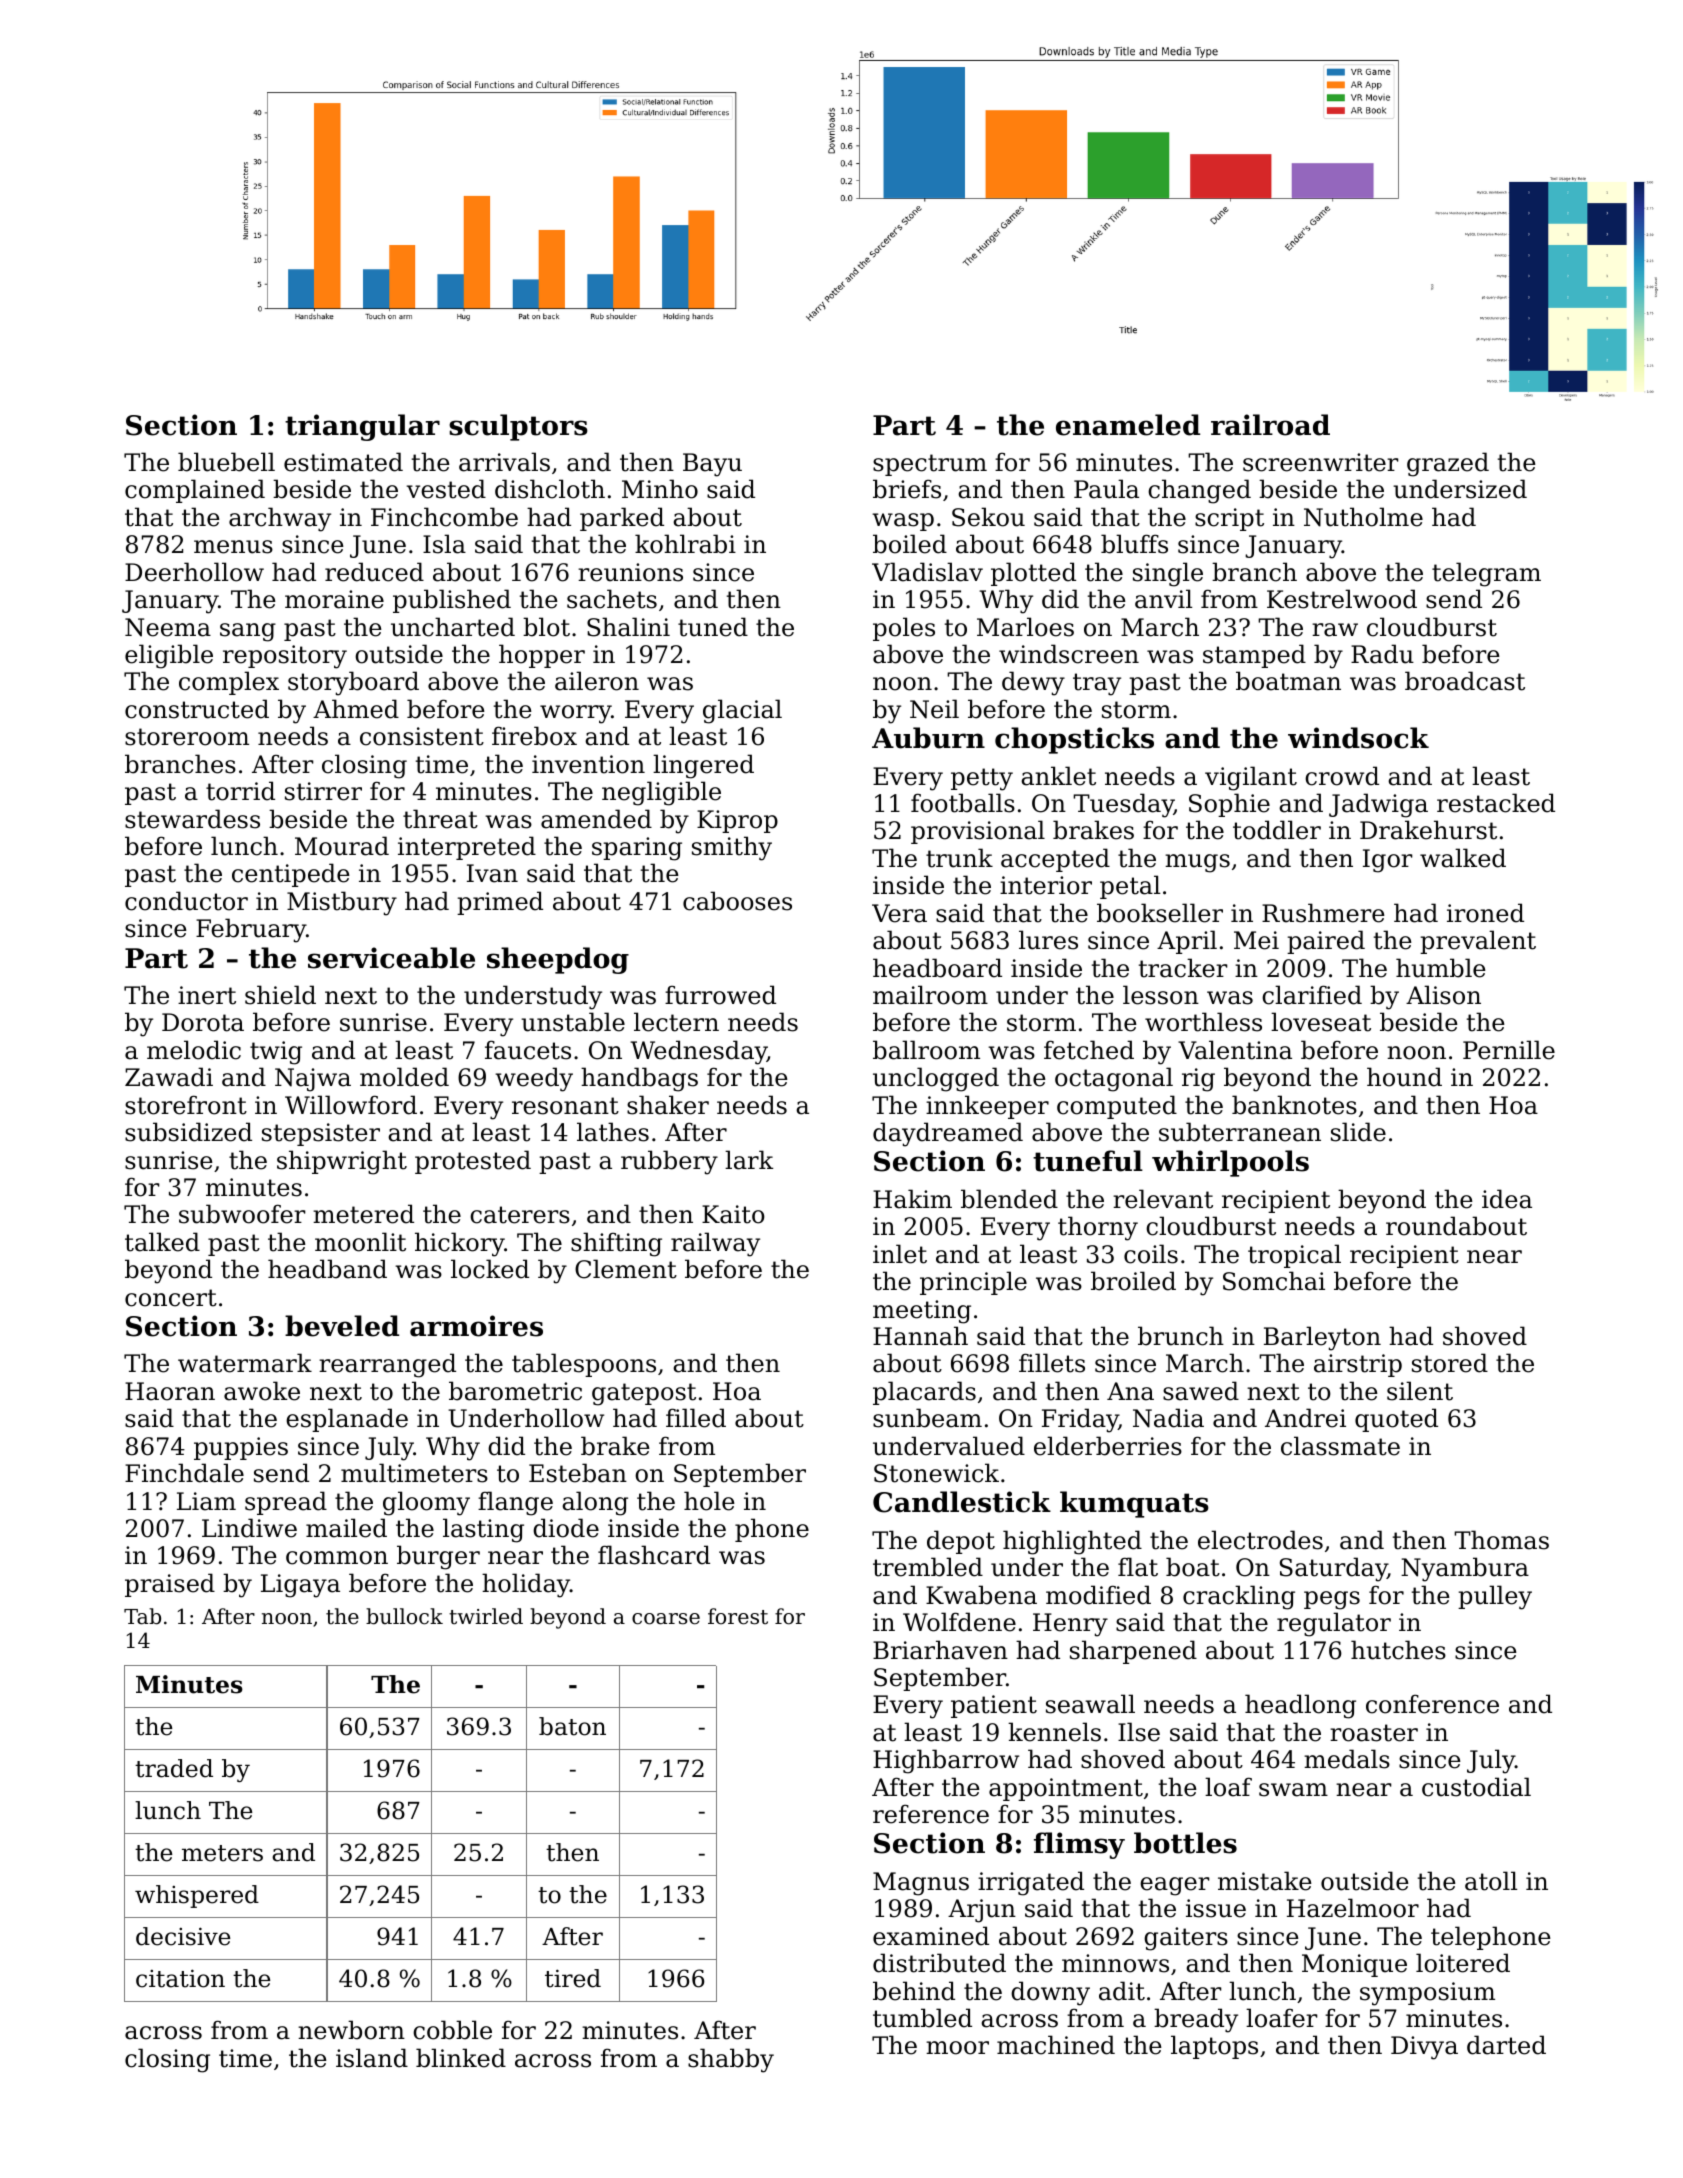 Image resolution: width=1683 pixels, height=2178 pixels. I want to click on Mei, so click(1256, 940).
